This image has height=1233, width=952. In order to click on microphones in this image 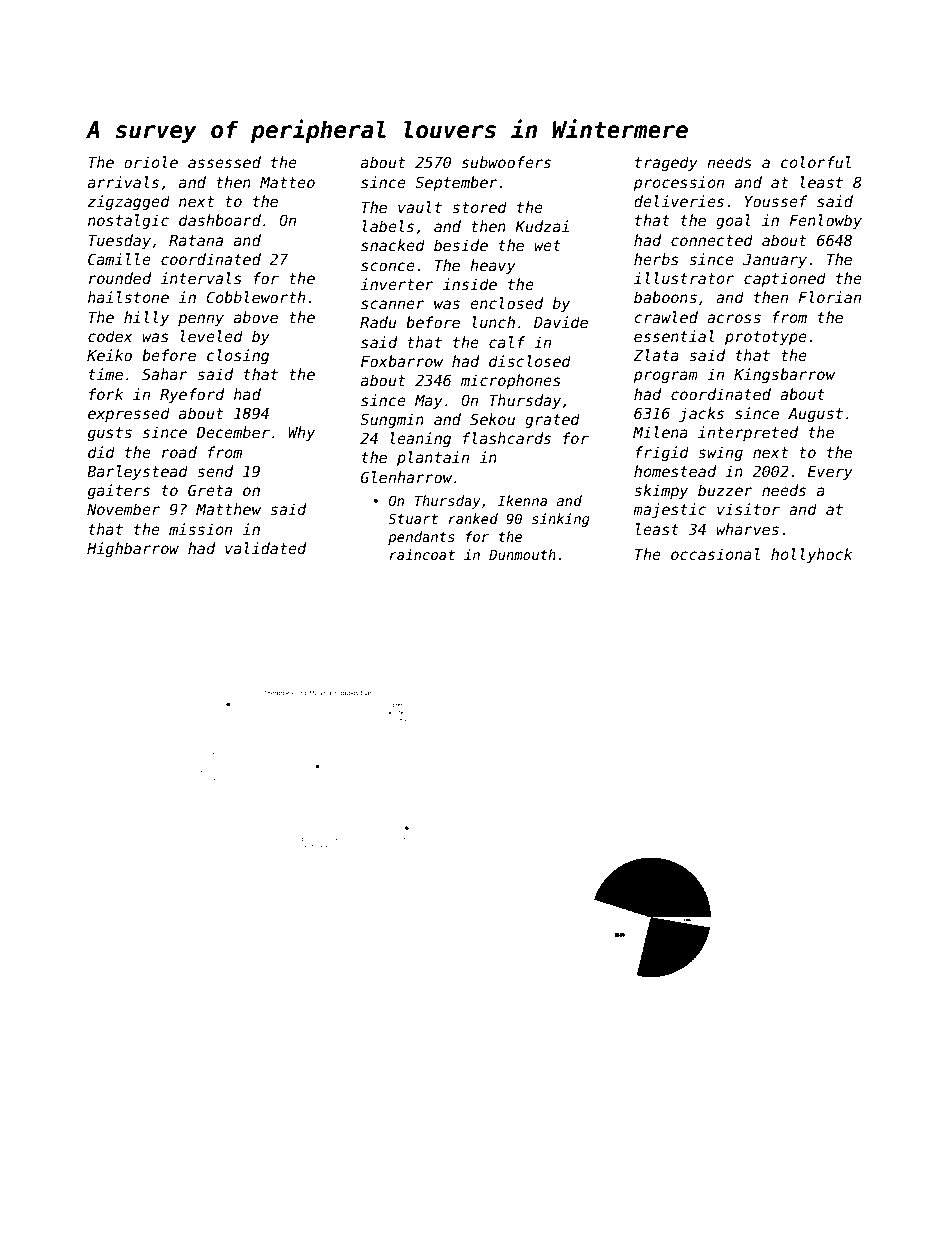, I will do `click(511, 381)`.
